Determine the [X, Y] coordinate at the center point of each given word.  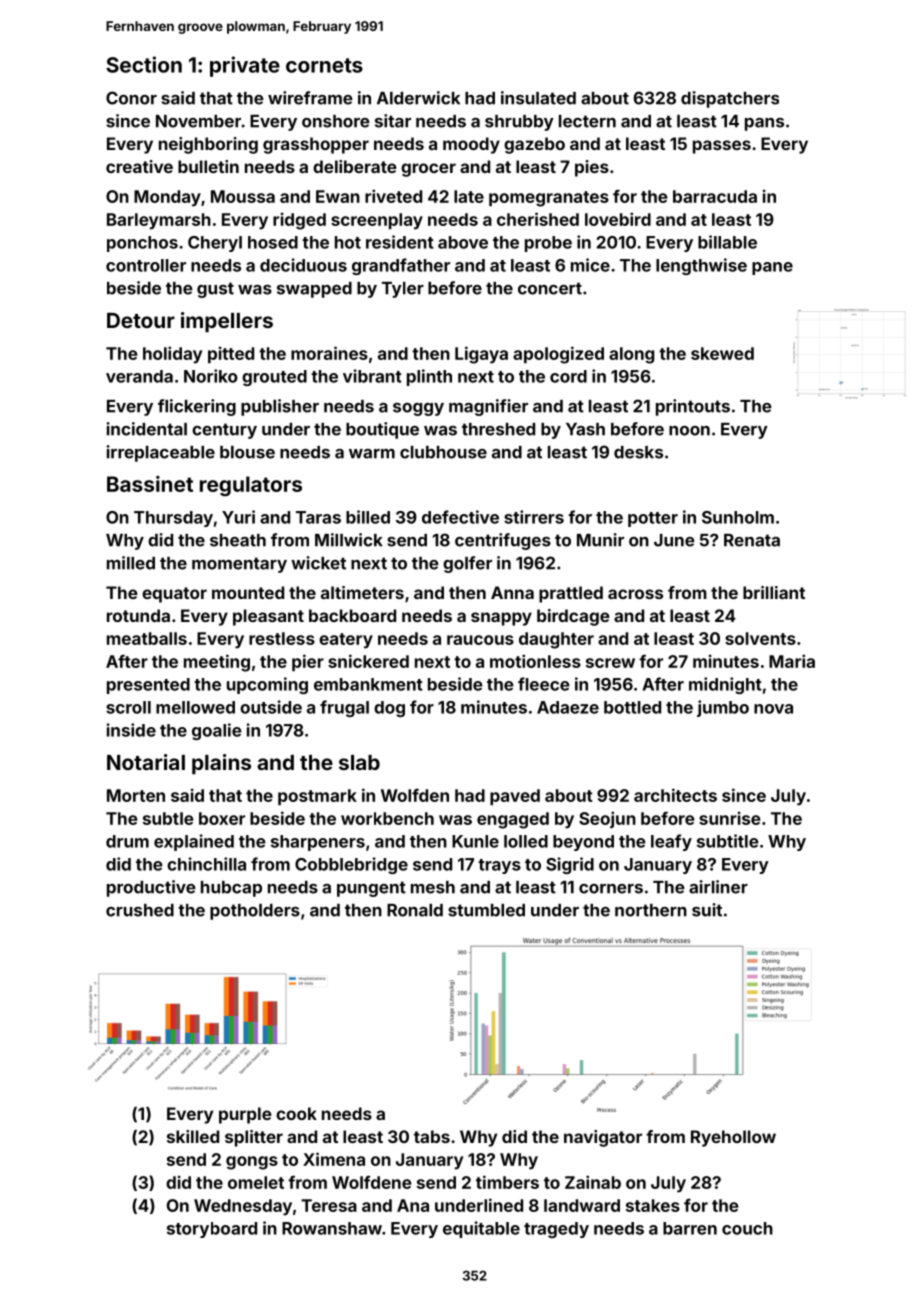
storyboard [212, 1230]
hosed [273, 242]
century [224, 431]
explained [194, 842]
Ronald [415, 910]
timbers [507, 1182]
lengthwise [701, 266]
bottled [632, 707]
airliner [718, 887]
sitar [393, 121]
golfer [467, 564]
